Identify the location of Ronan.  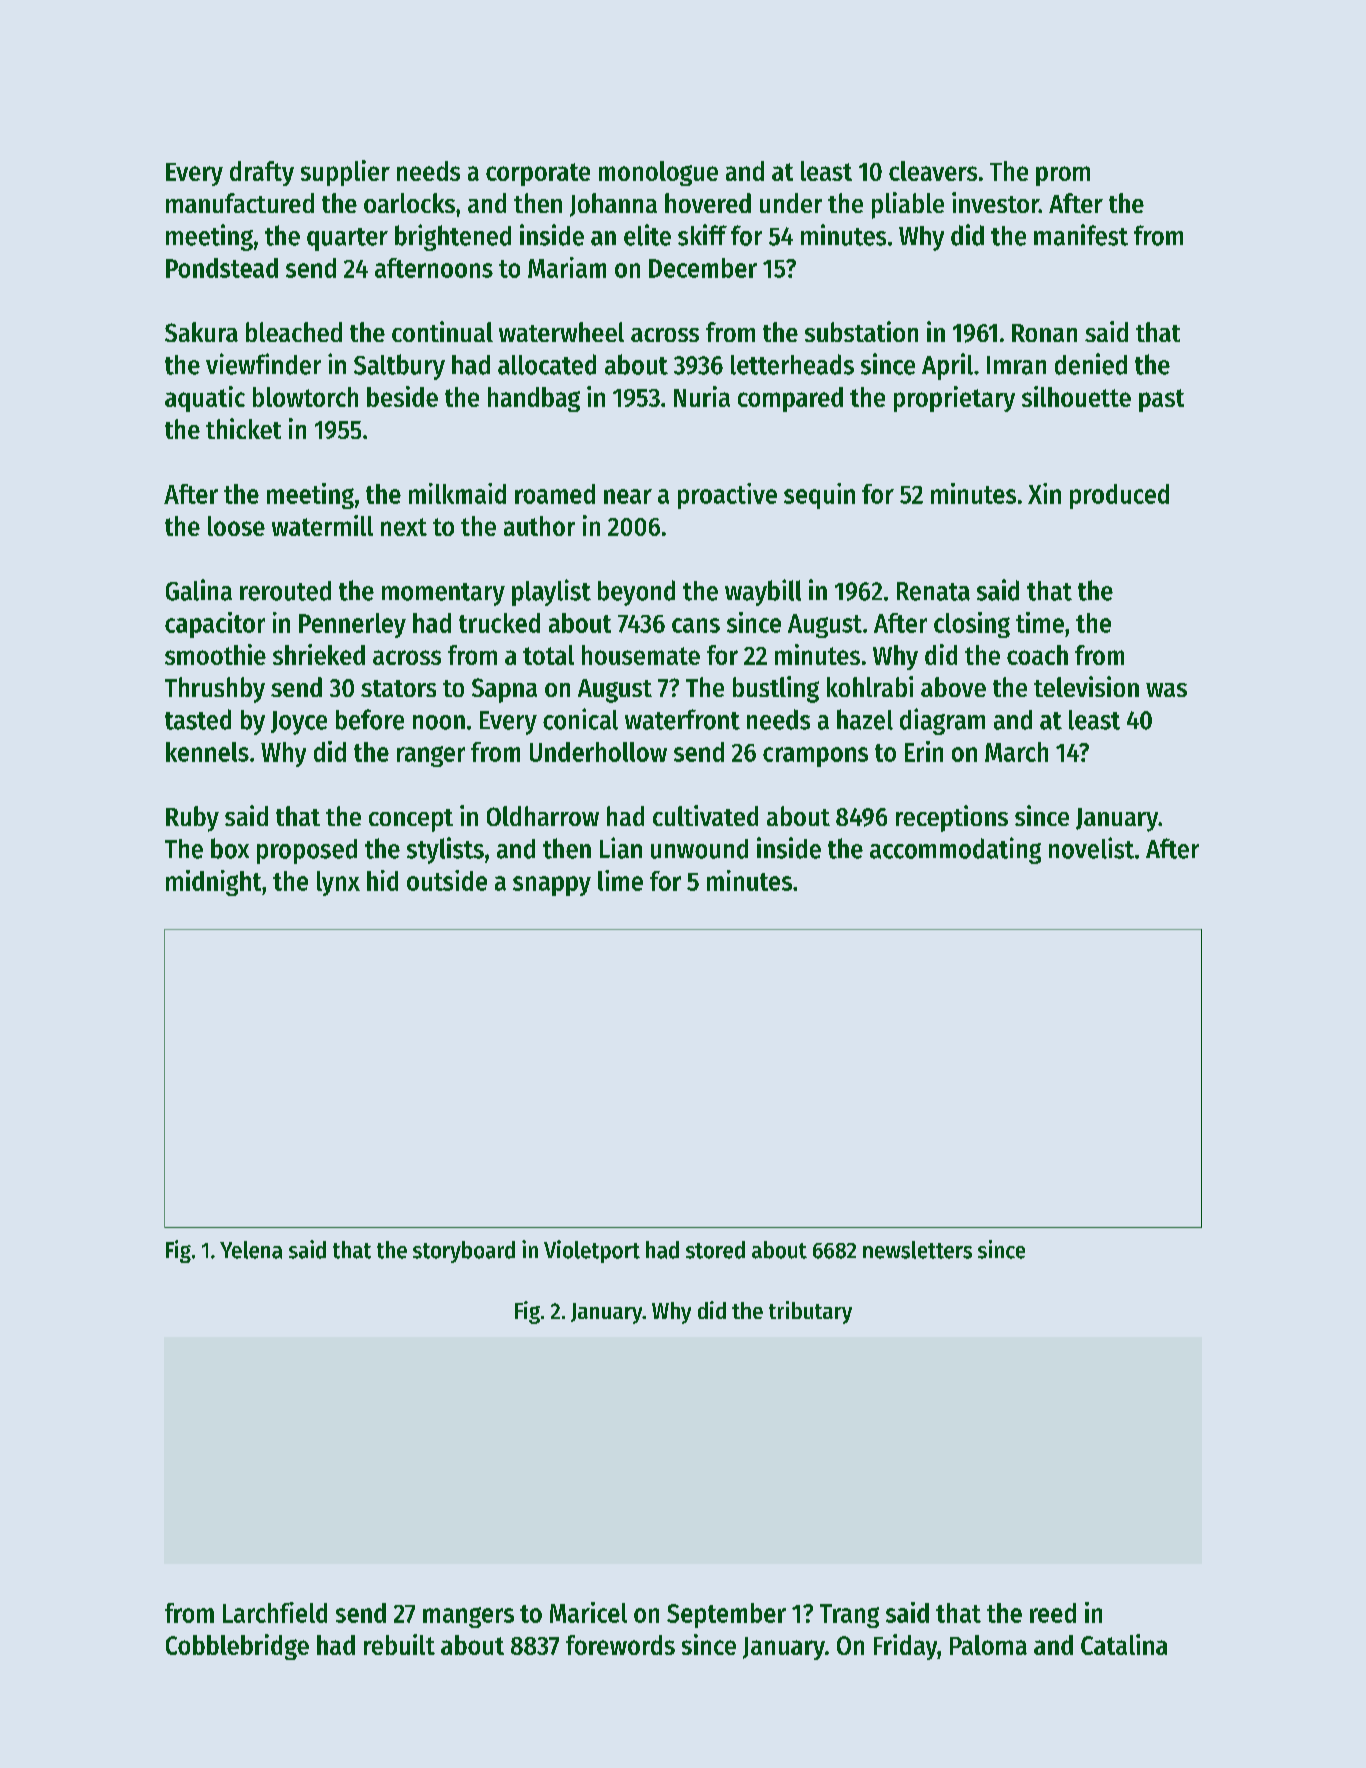
(1044, 333).
